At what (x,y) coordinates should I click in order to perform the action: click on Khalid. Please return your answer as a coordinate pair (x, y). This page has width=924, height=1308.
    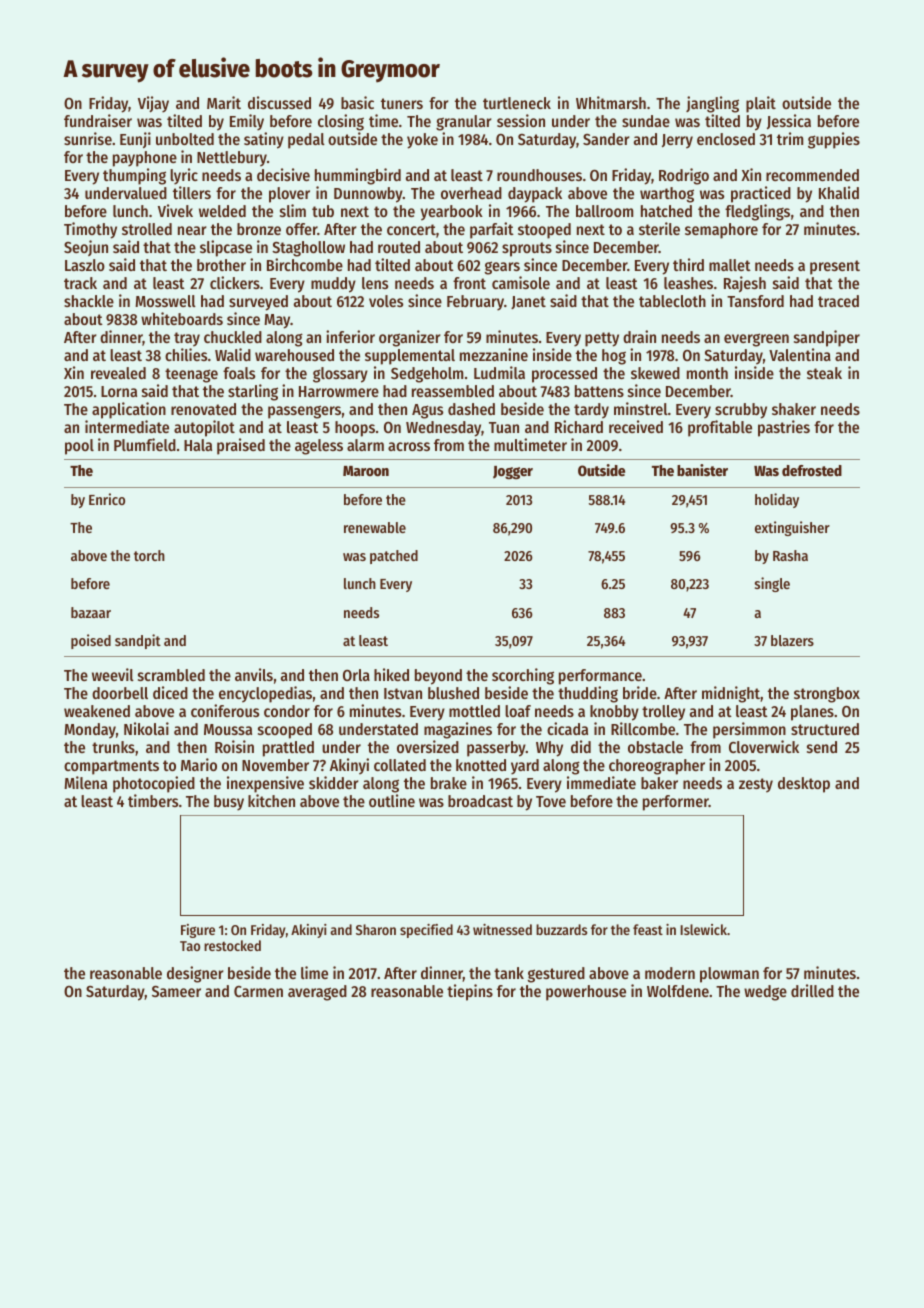
    Looking at the image, I should click on (839, 192).
